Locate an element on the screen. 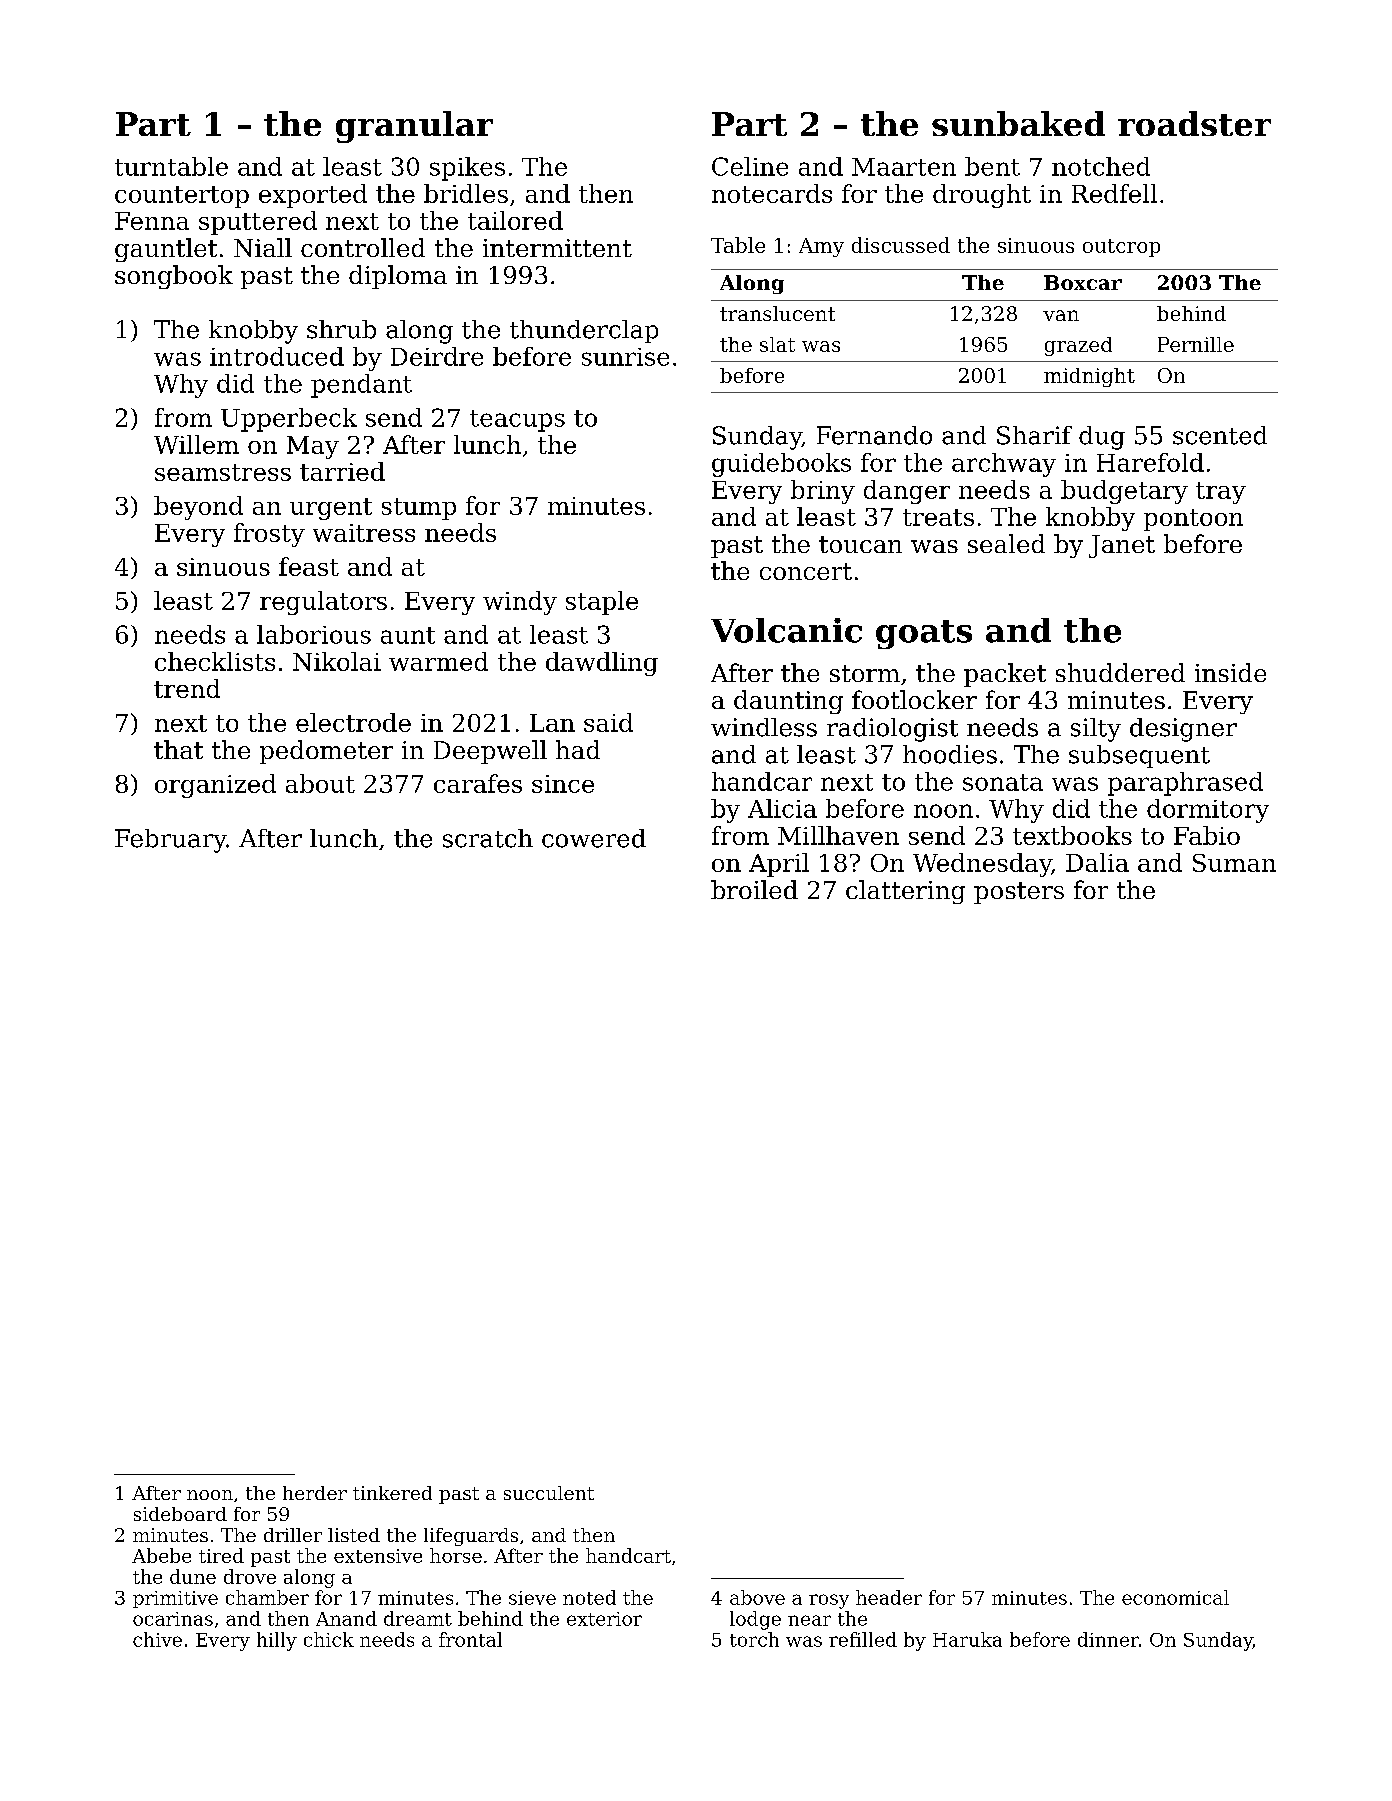 Image resolution: width=1392 pixels, height=1801 pixels. thunderclap is located at coordinates (584, 331).
